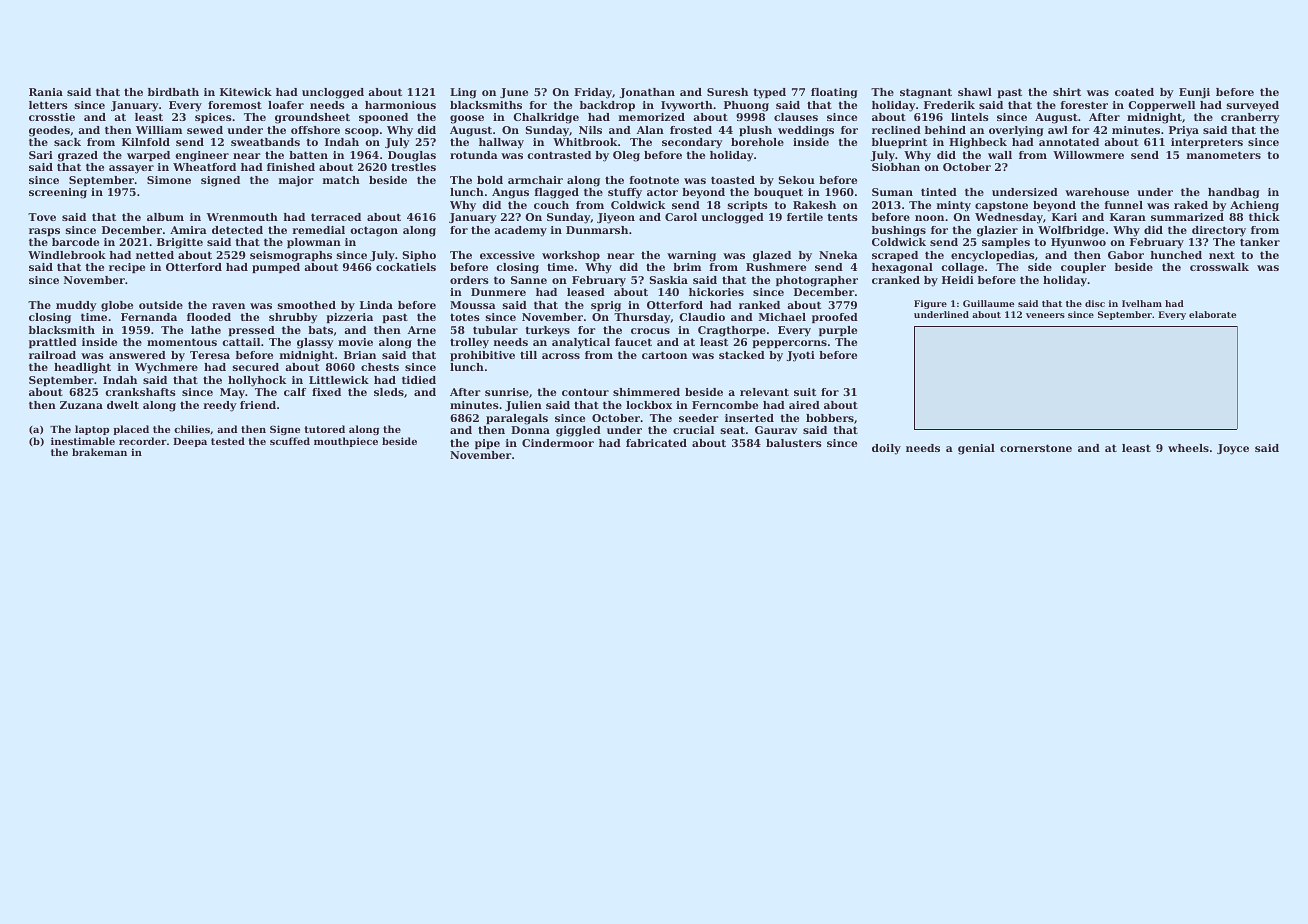  Describe the element at coordinates (727, 92) in the screenshot. I see `Suresh` at that location.
